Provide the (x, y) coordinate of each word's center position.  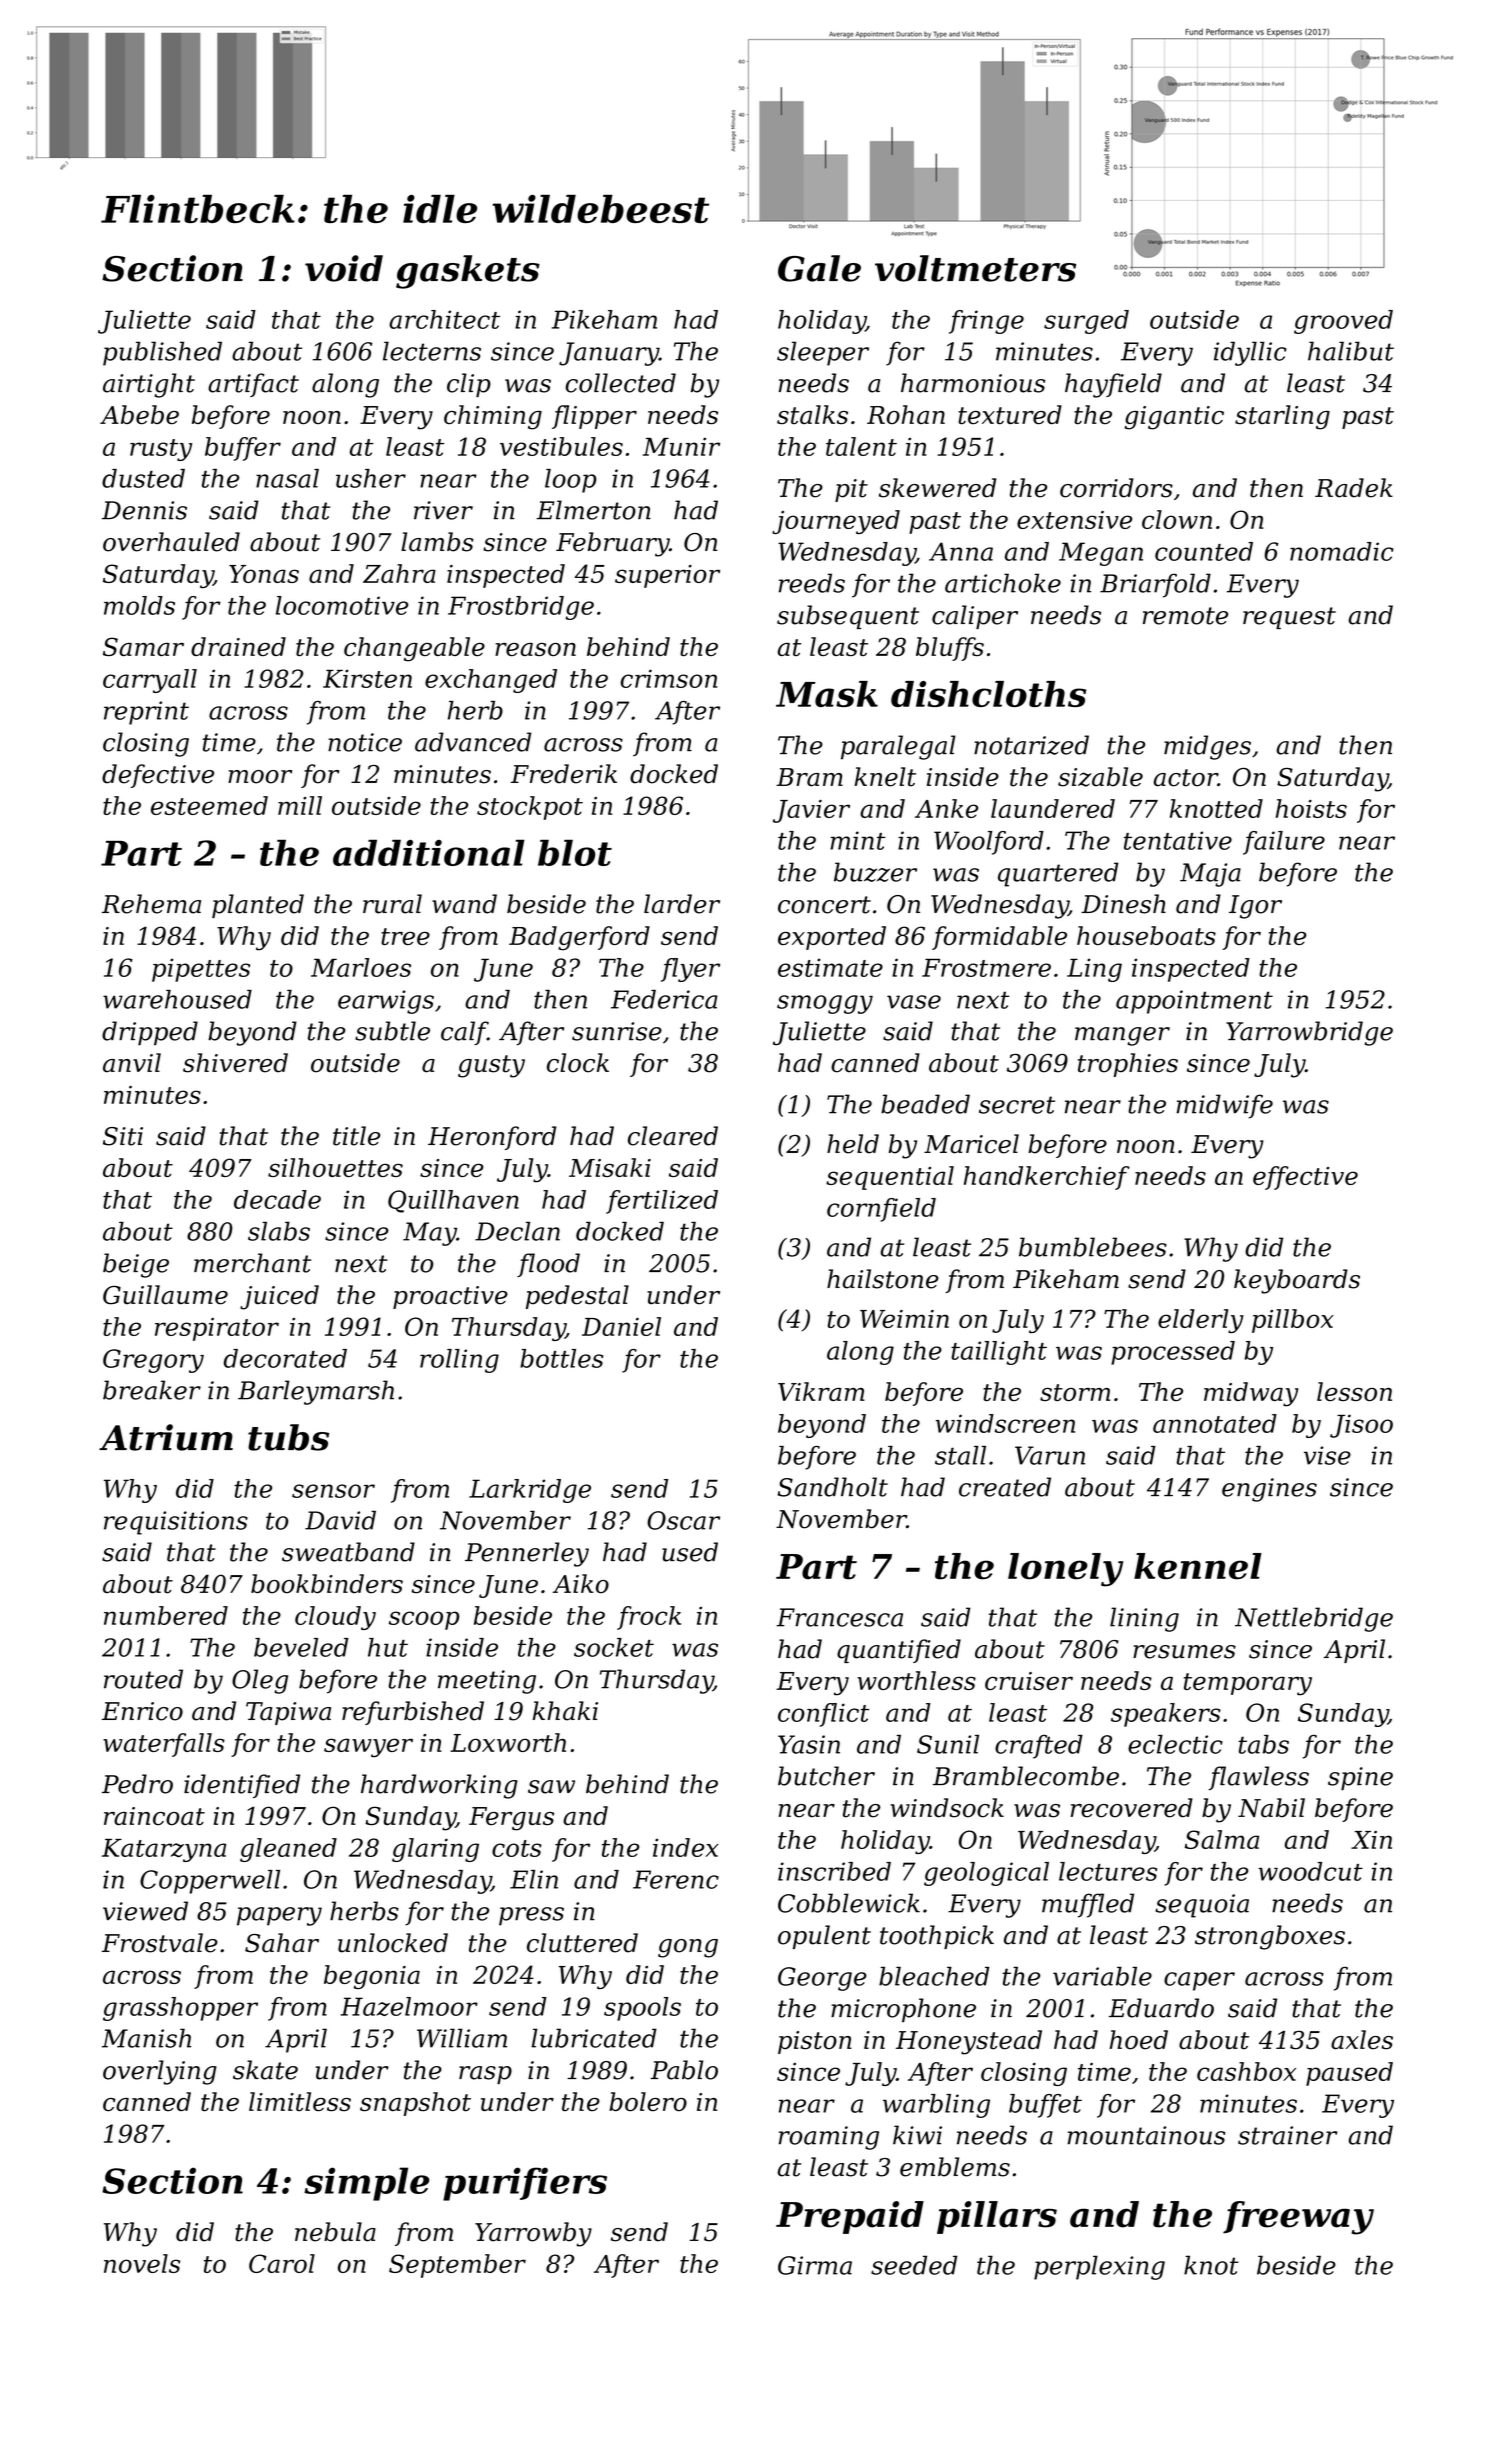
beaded (925, 1104)
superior (667, 576)
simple (367, 2184)
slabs (279, 1231)
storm (1075, 1392)
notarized (1031, 745)
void (344, 268)
